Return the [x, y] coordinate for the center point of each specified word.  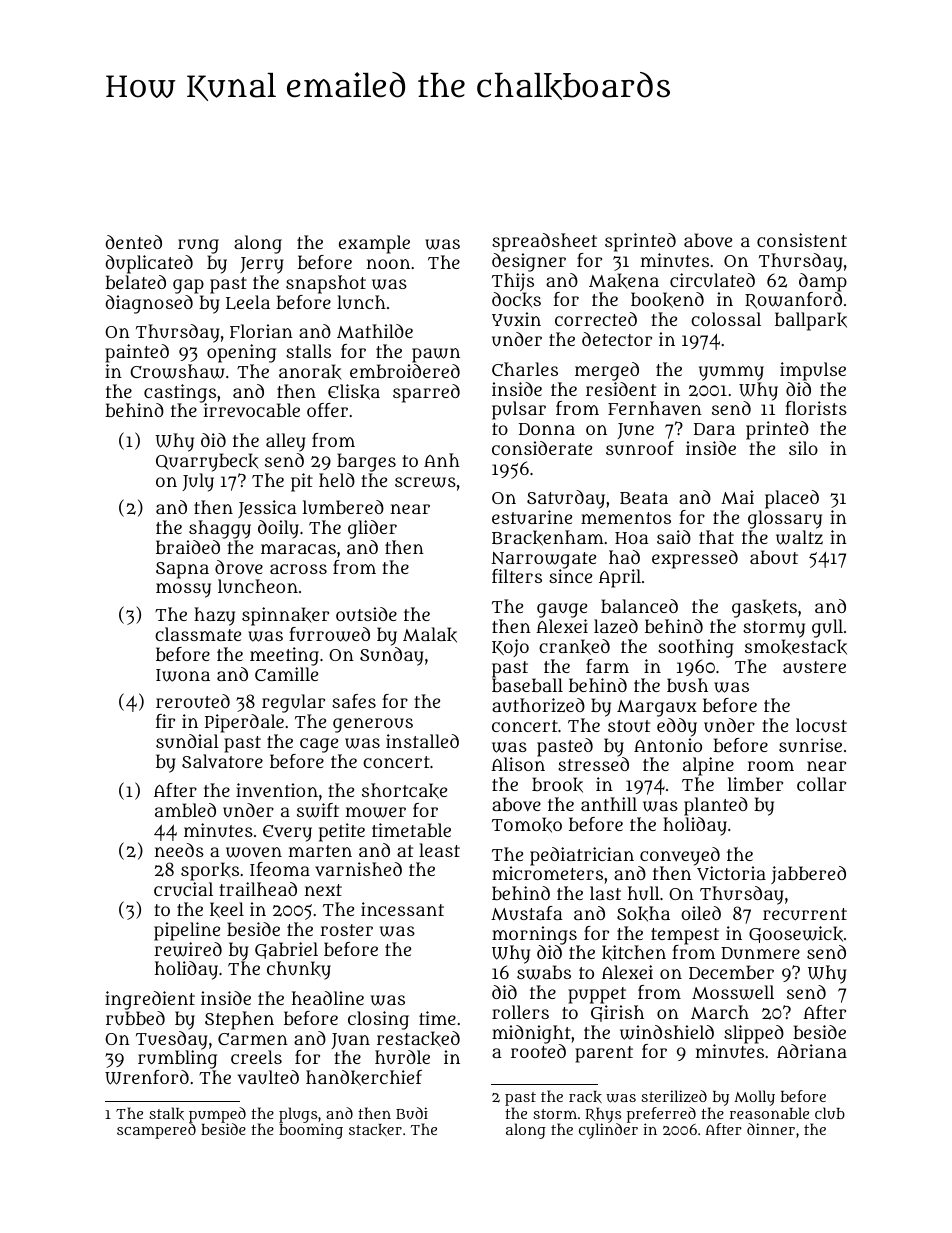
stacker [375, 1130]
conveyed [680, 856]
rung [198, 246]
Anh [442, 460]
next [323, 890]
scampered [156, 1131]
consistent [802, 240]
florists [816, 408]
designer [529, 262]
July [198, 482]
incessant [402, 909]
